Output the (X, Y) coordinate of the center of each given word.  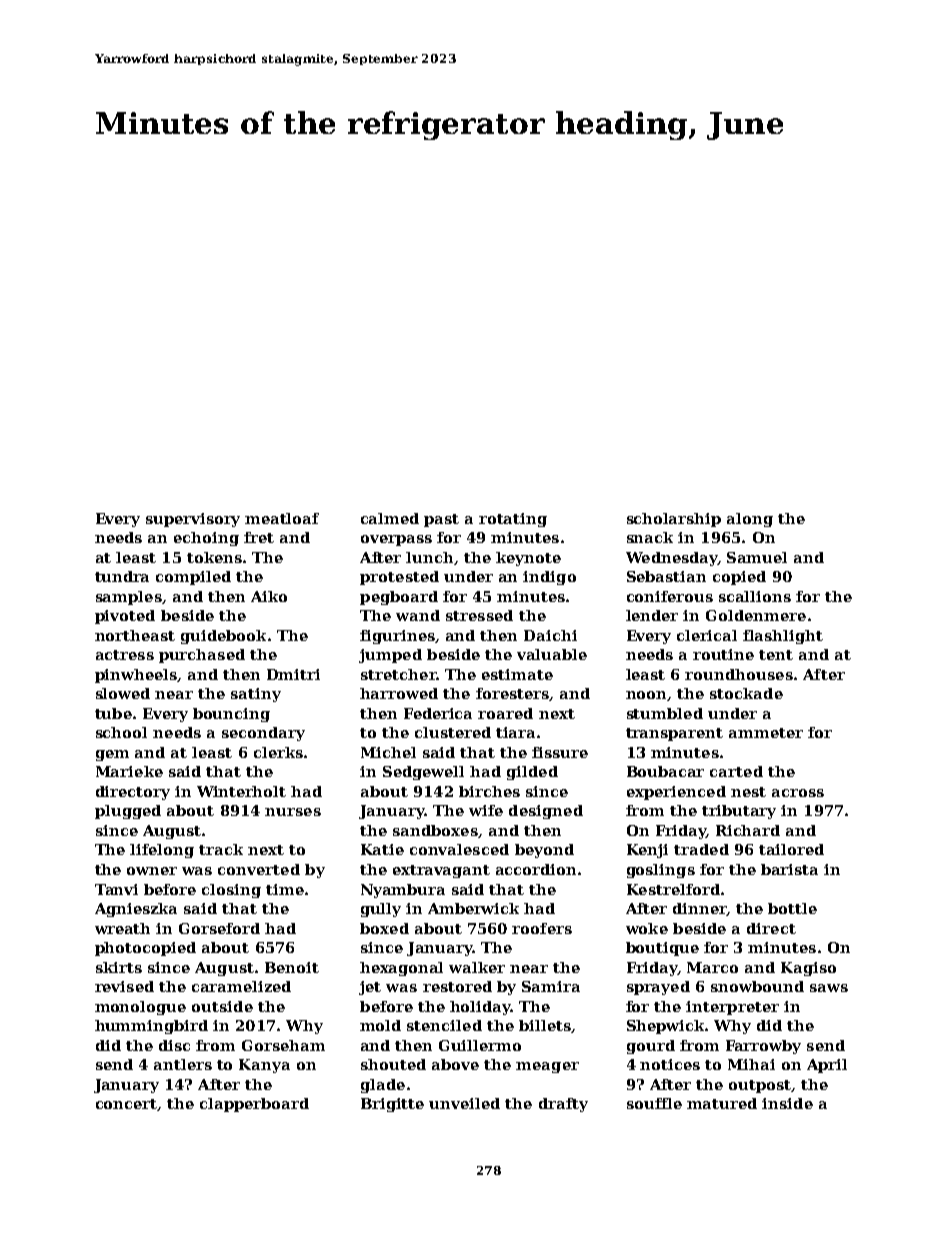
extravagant (441, 871)
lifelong (162, 851)
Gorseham (283, 1045)
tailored (791, 849)
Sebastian (666, 576)
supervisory (193, 520)
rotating (513, 520)
